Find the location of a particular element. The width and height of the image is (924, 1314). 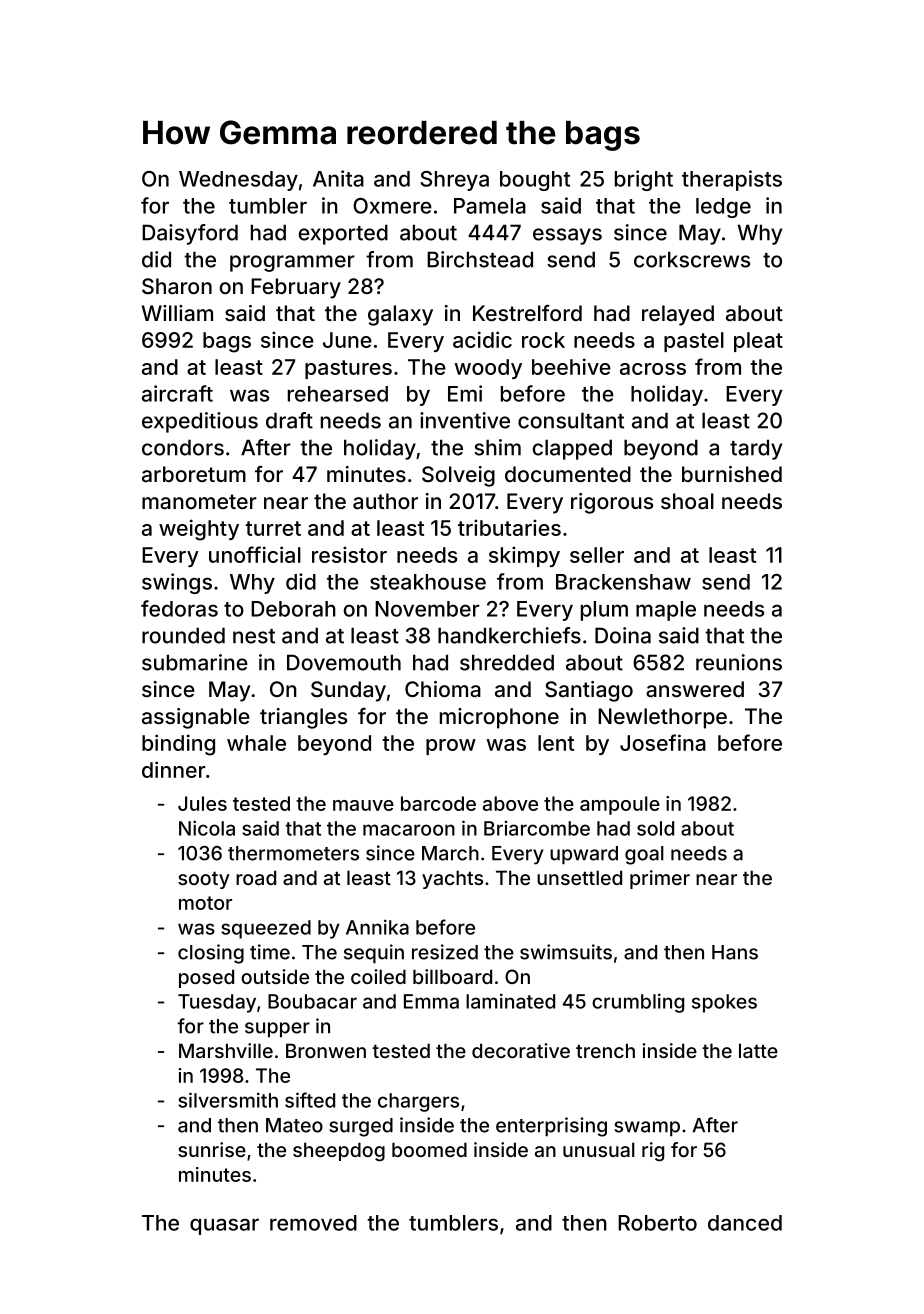

therapists is located at coordinates (732, 180).
